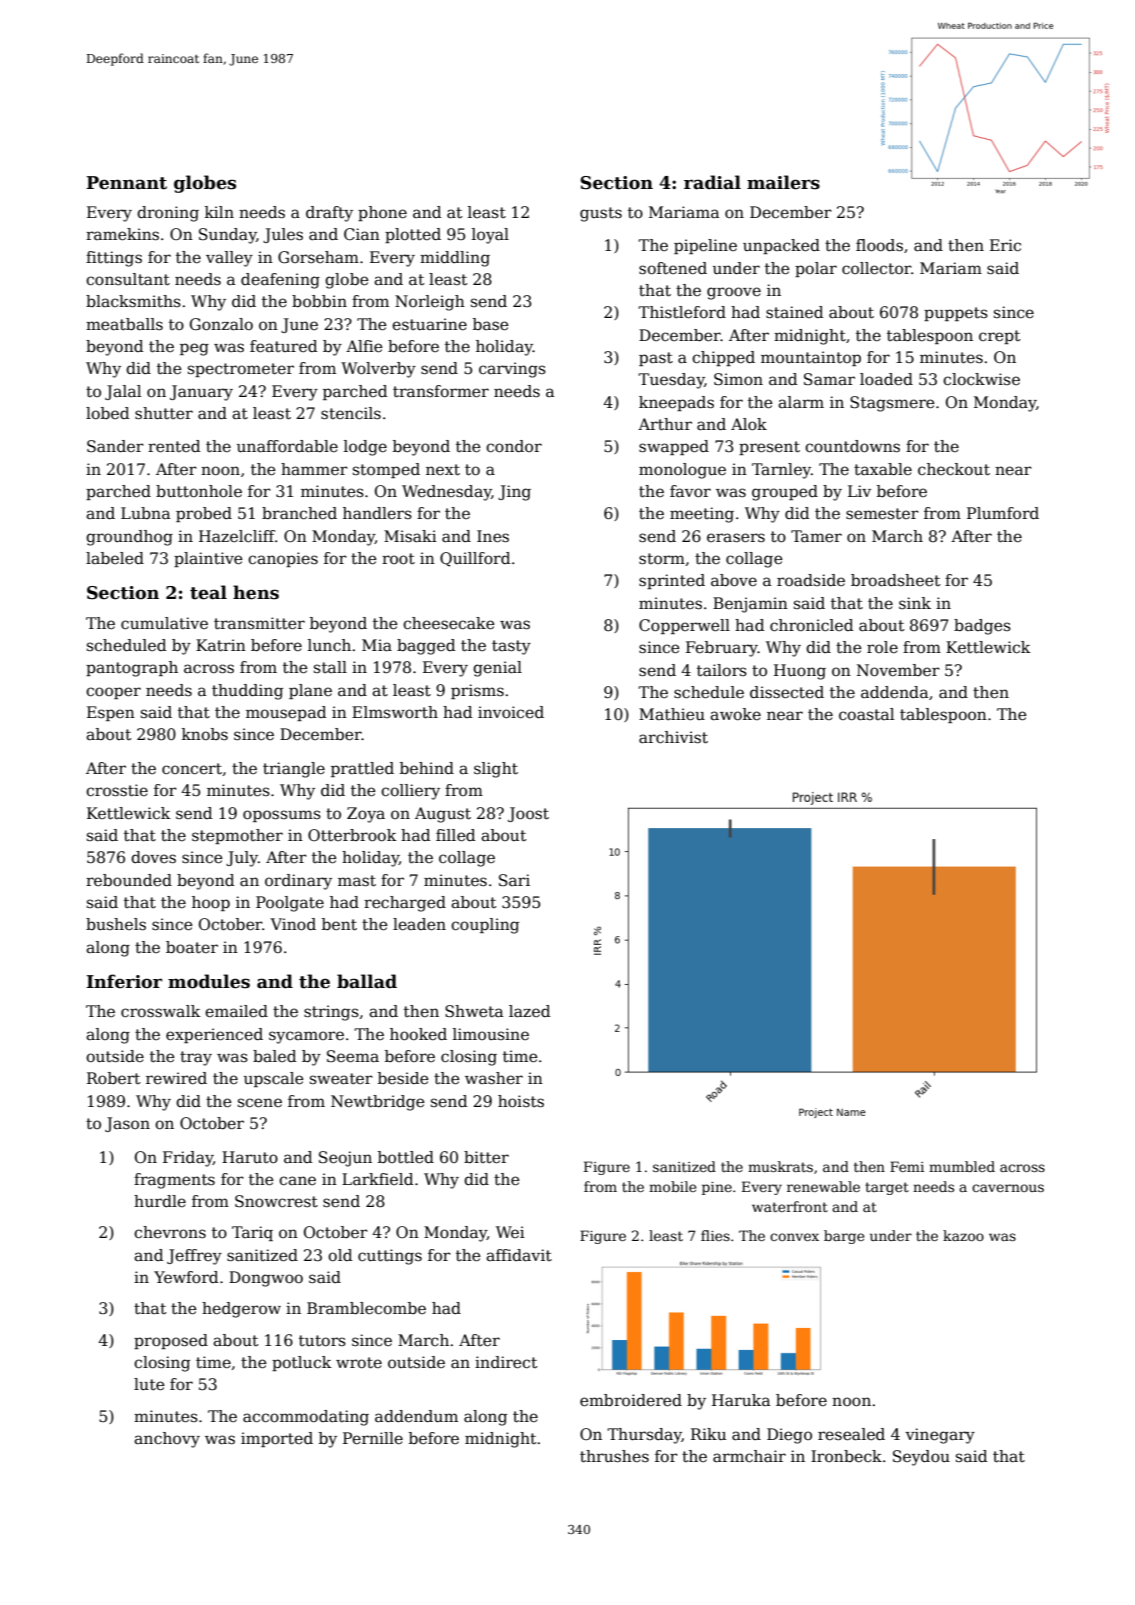  I want to click on lobed, so click(108, 413).
